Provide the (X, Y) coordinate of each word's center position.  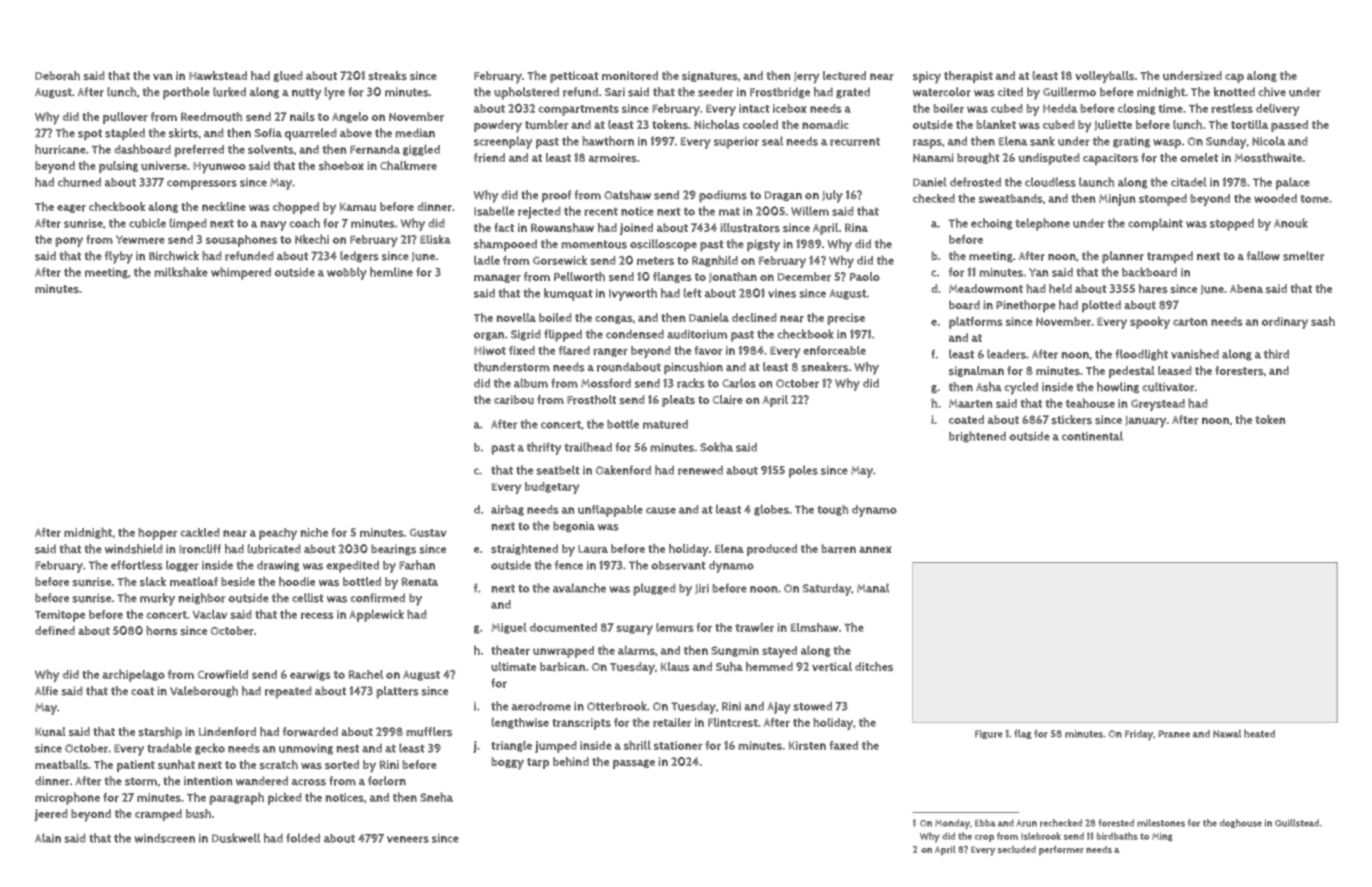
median (415, 133)
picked (285, 798)
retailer (672, 722)
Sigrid (526, 335)
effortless (137, 565)
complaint (1155, 224)
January (1146, 422)
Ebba (985, 823)
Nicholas (717, 124)
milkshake (181, 272)
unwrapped (563, 652)
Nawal (1227, 733)
